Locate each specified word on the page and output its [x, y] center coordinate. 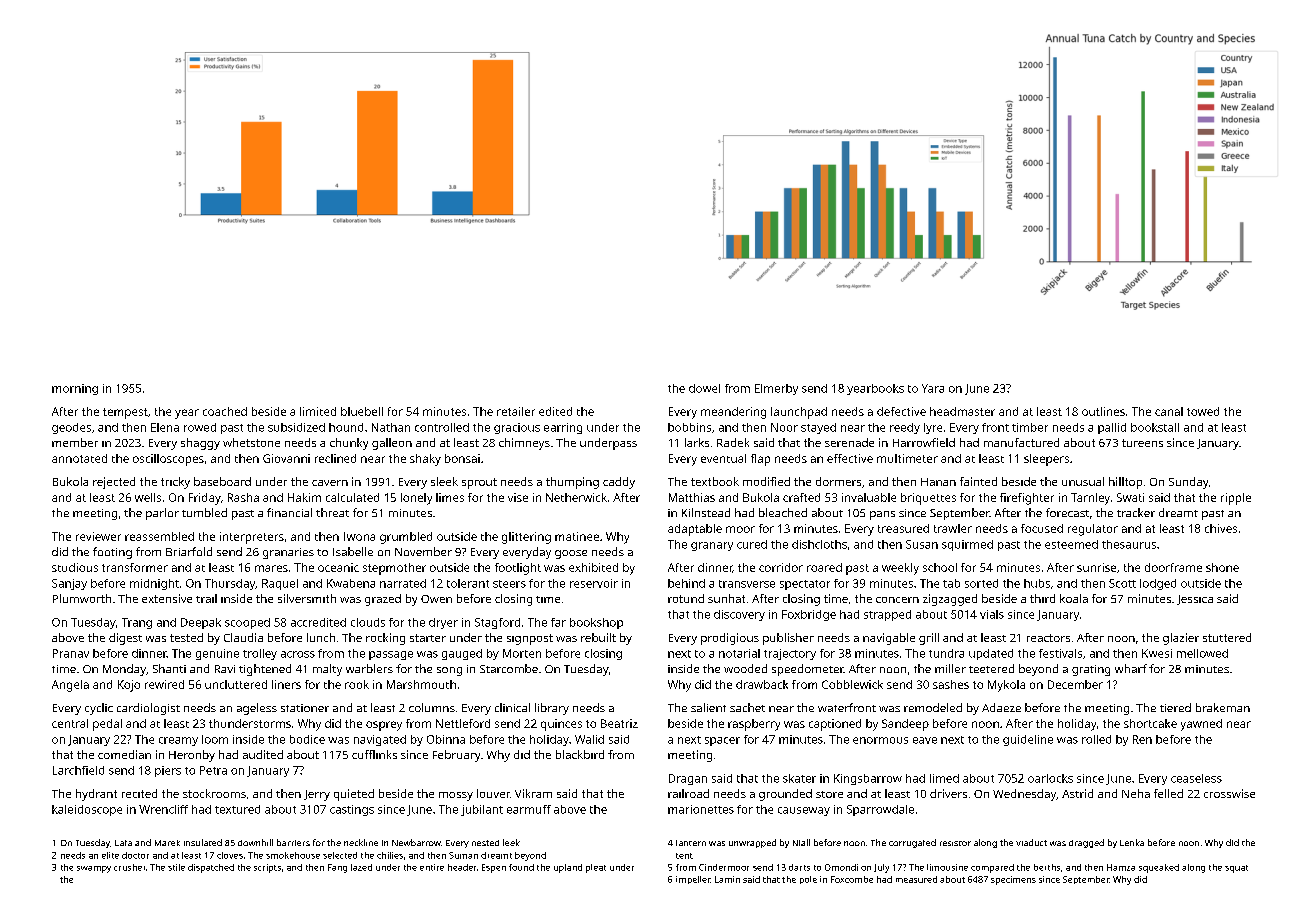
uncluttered [236, 684]
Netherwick [576, 497]
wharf [1131, 668]
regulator [1093, 530]
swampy [94, 869]
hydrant [96, 795]
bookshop [596, 623]
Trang [137, 623]
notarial [739, 653]
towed [1203, 411]
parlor [162, 514]
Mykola [1006, 686]
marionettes [701, 809]
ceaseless [1196, 778]
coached [225, 411]
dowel [704, 388]
